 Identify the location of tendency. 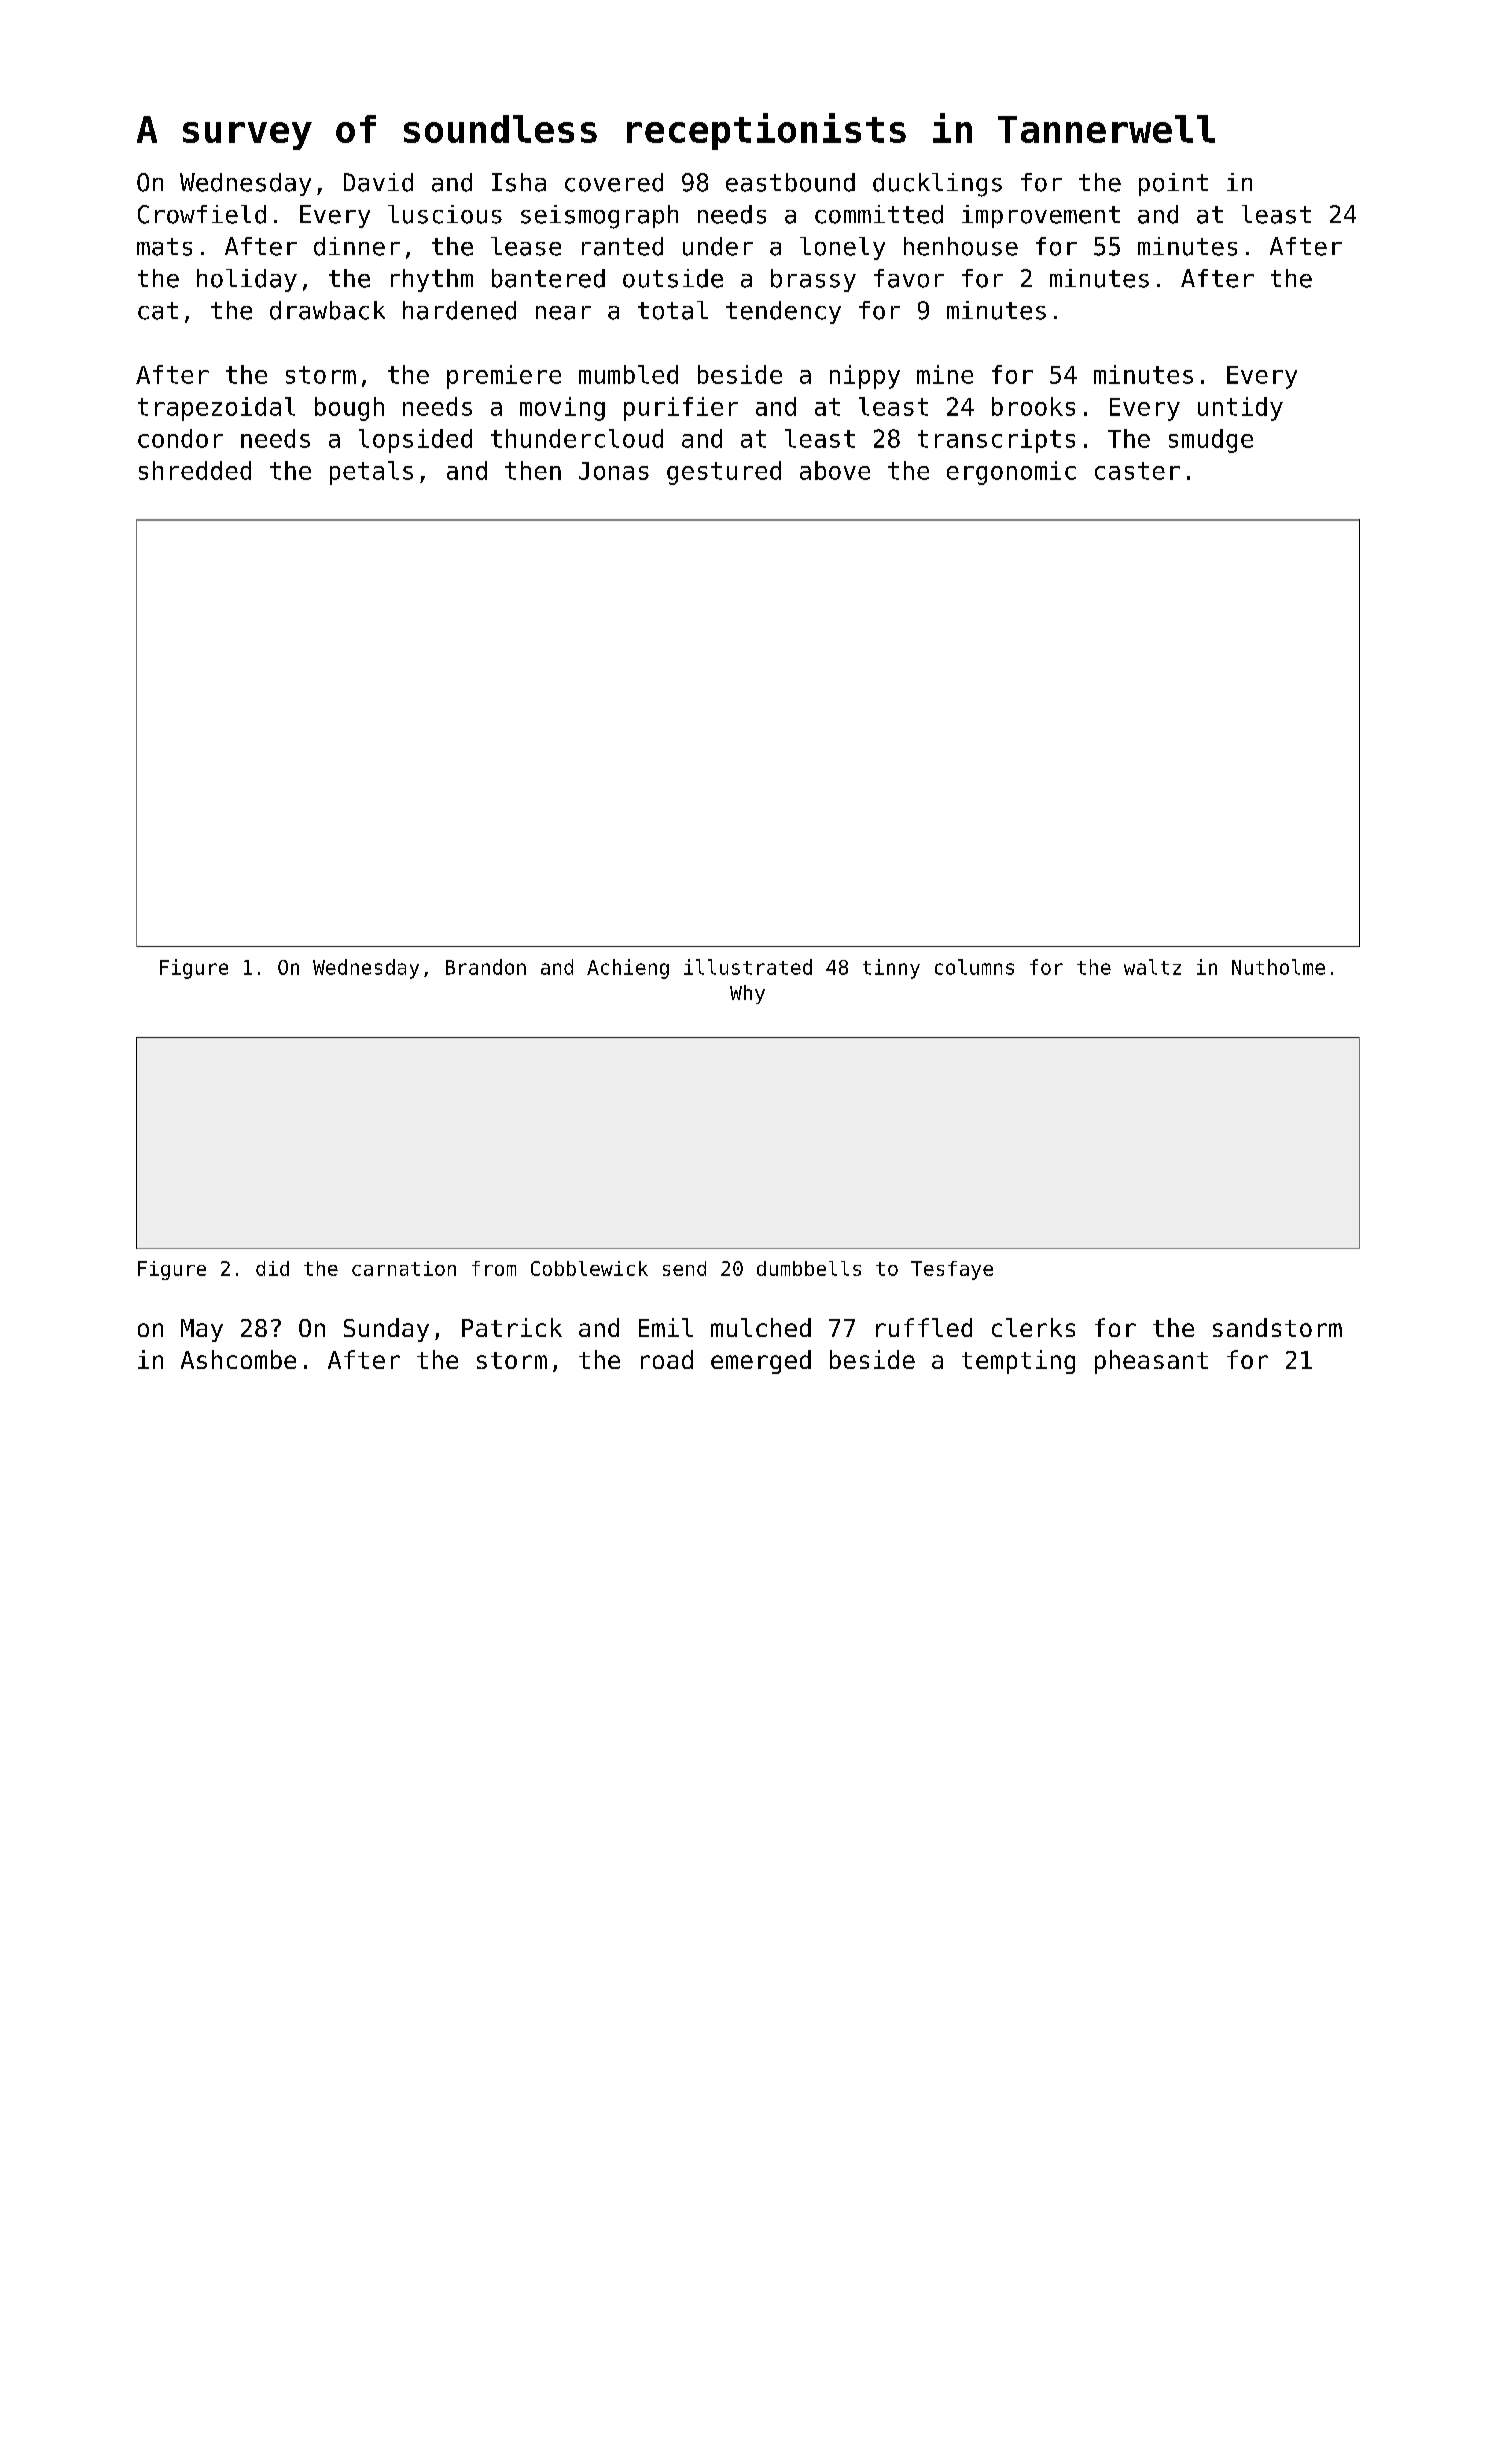
(783, 312).
